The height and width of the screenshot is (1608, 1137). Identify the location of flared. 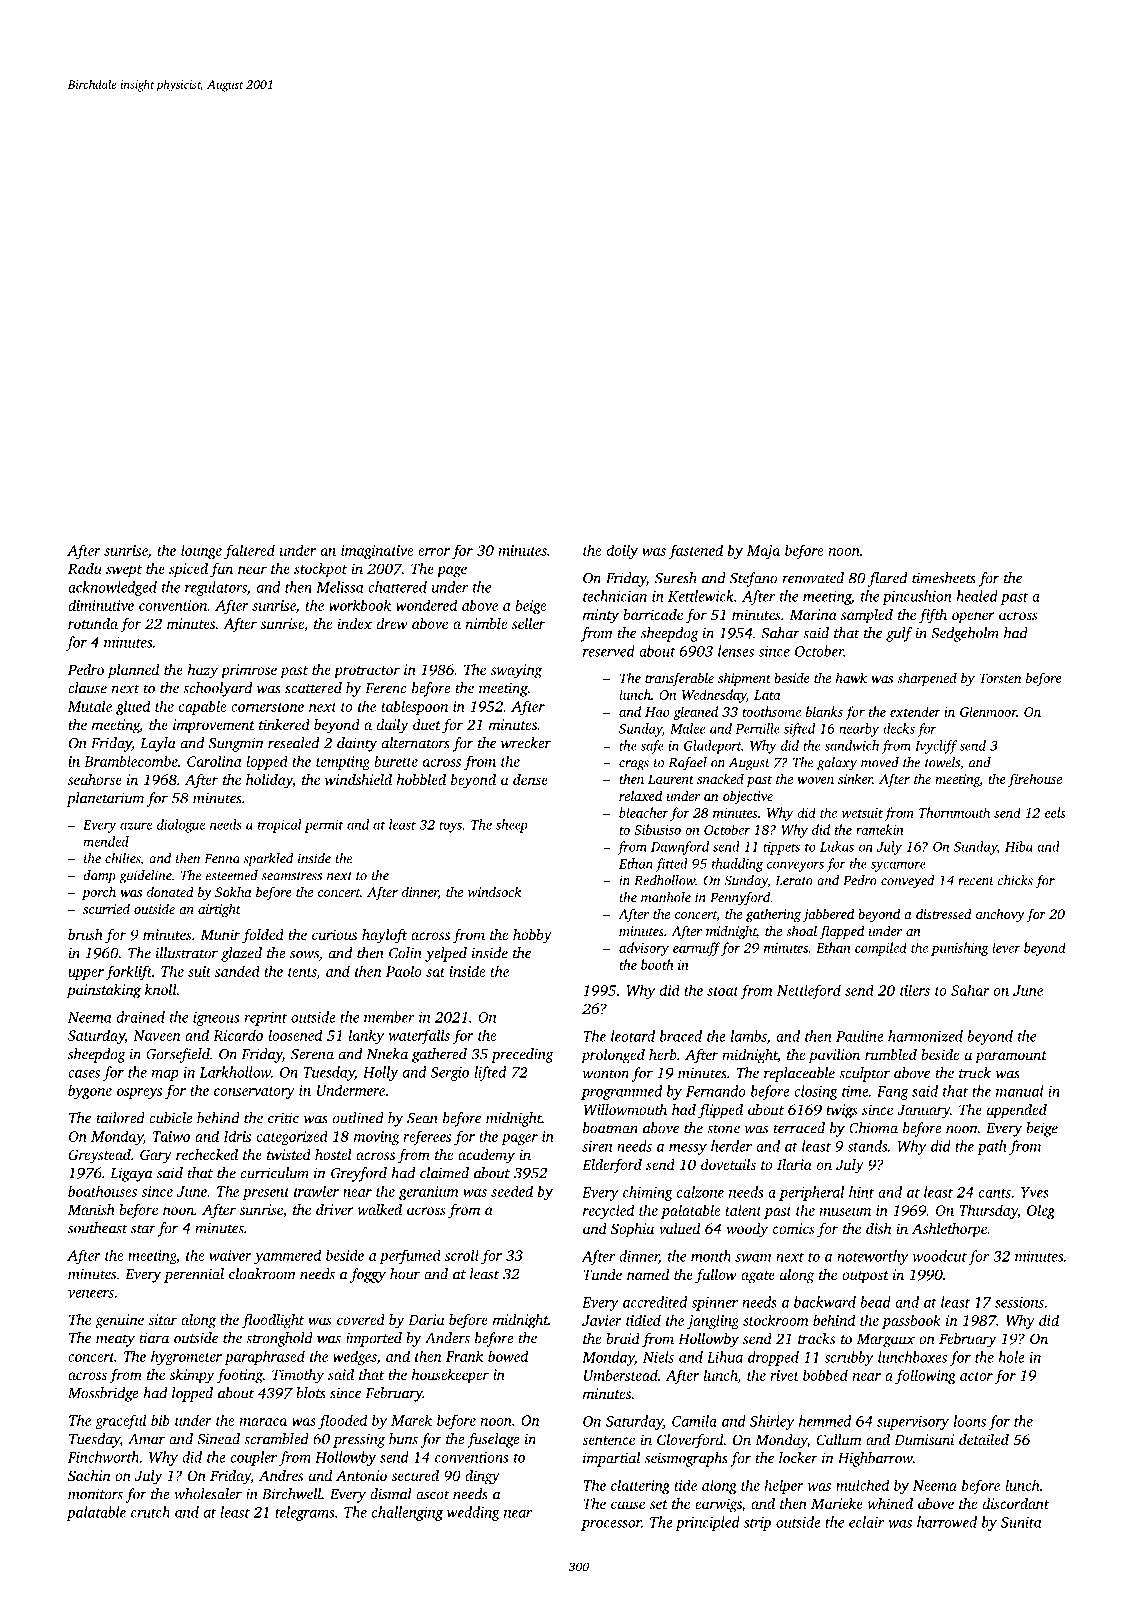
(887, 579).
